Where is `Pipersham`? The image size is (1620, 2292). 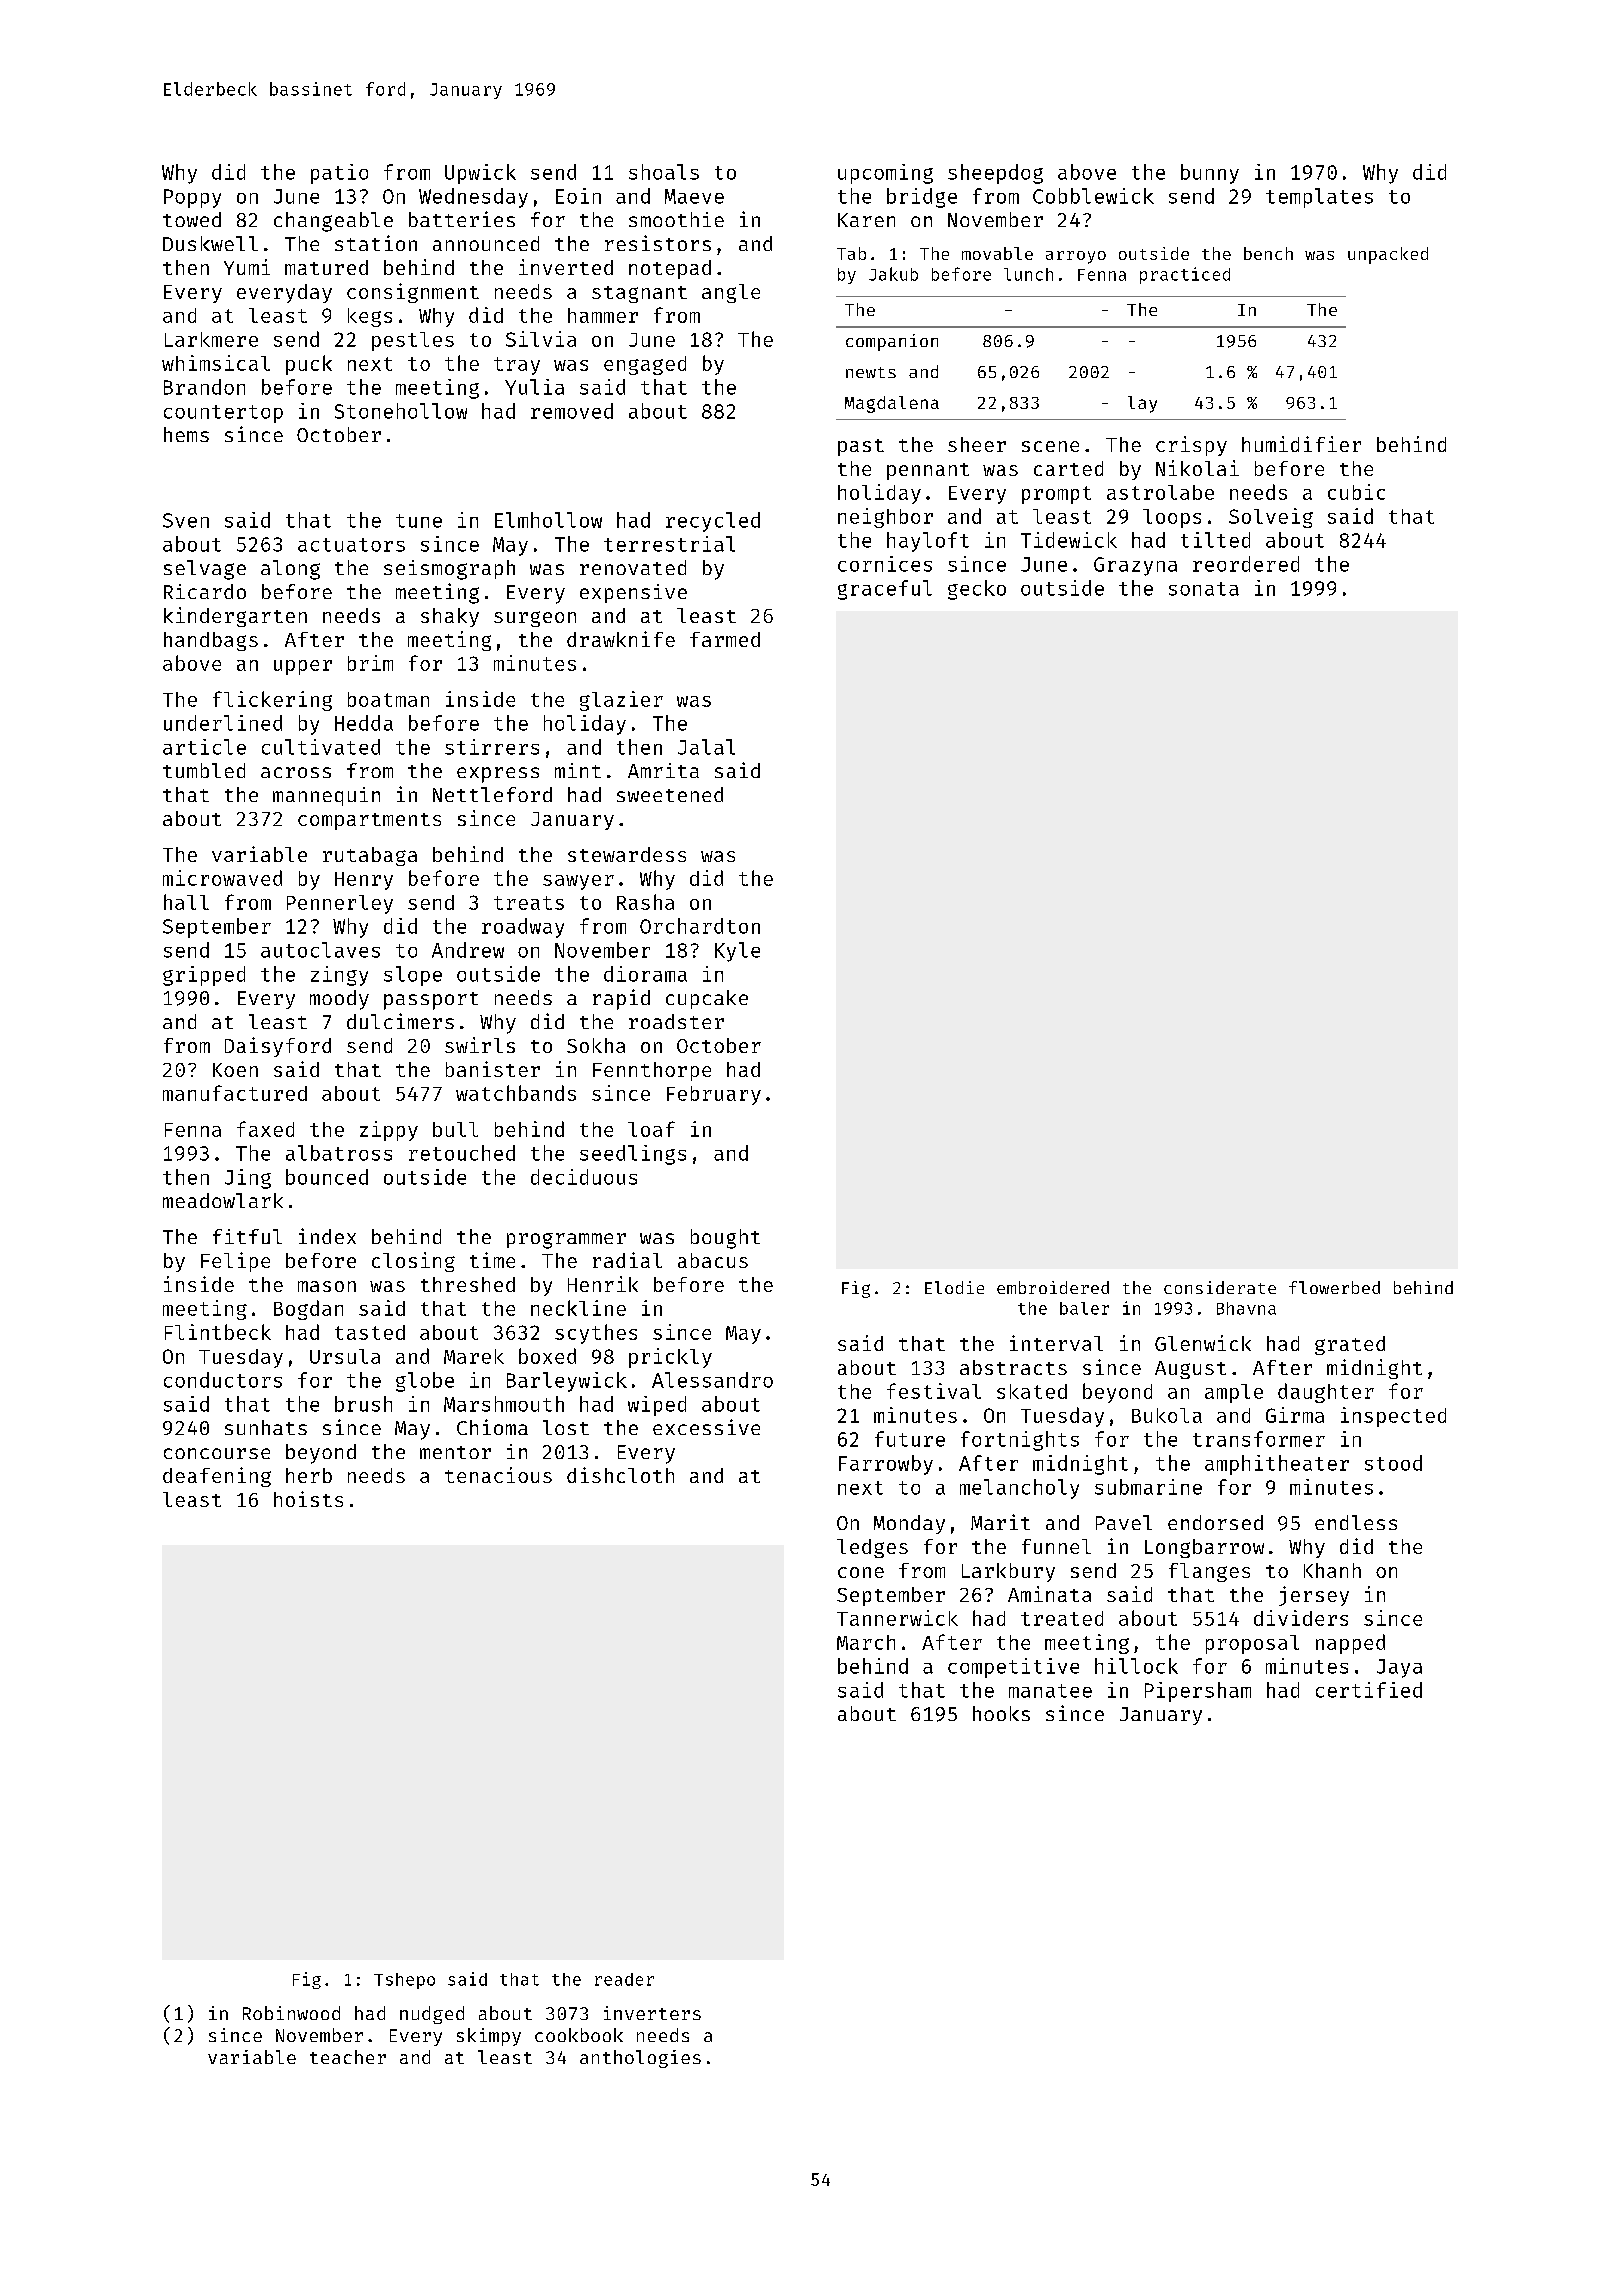
Pipersham is located at coordinates (1198, 1692).
